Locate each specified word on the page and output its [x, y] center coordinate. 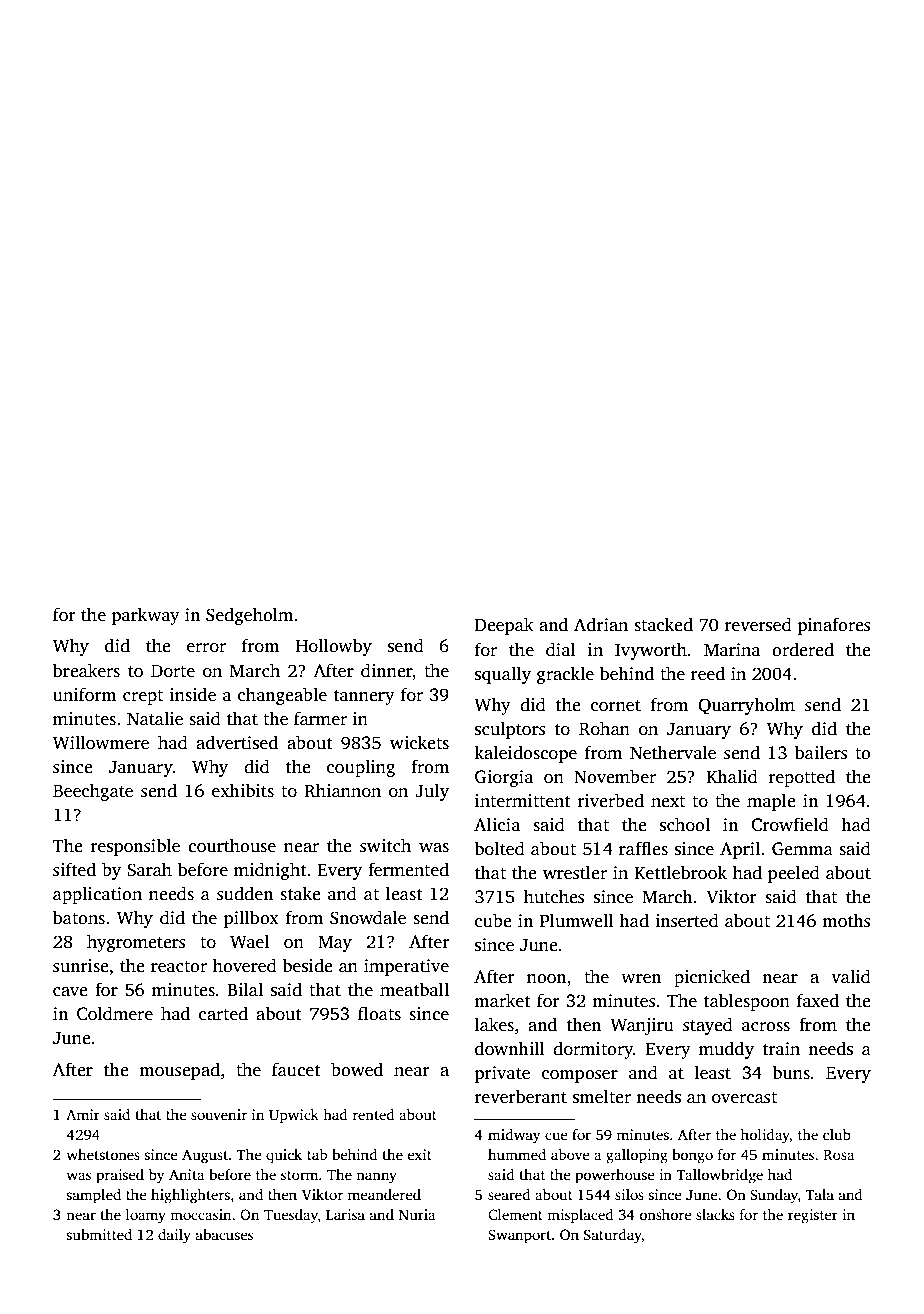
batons [79, 917]
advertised [237, 742]
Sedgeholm [249, 616]
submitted [99, 1234]
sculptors [510, 730]
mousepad [179, 1071]
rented [373, 1114]
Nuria [417, 1214]
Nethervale [673, 752]
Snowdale [368, 917]
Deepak [504, 626]
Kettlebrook [680, 872]
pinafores [834, 626]
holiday [765, 1136]
